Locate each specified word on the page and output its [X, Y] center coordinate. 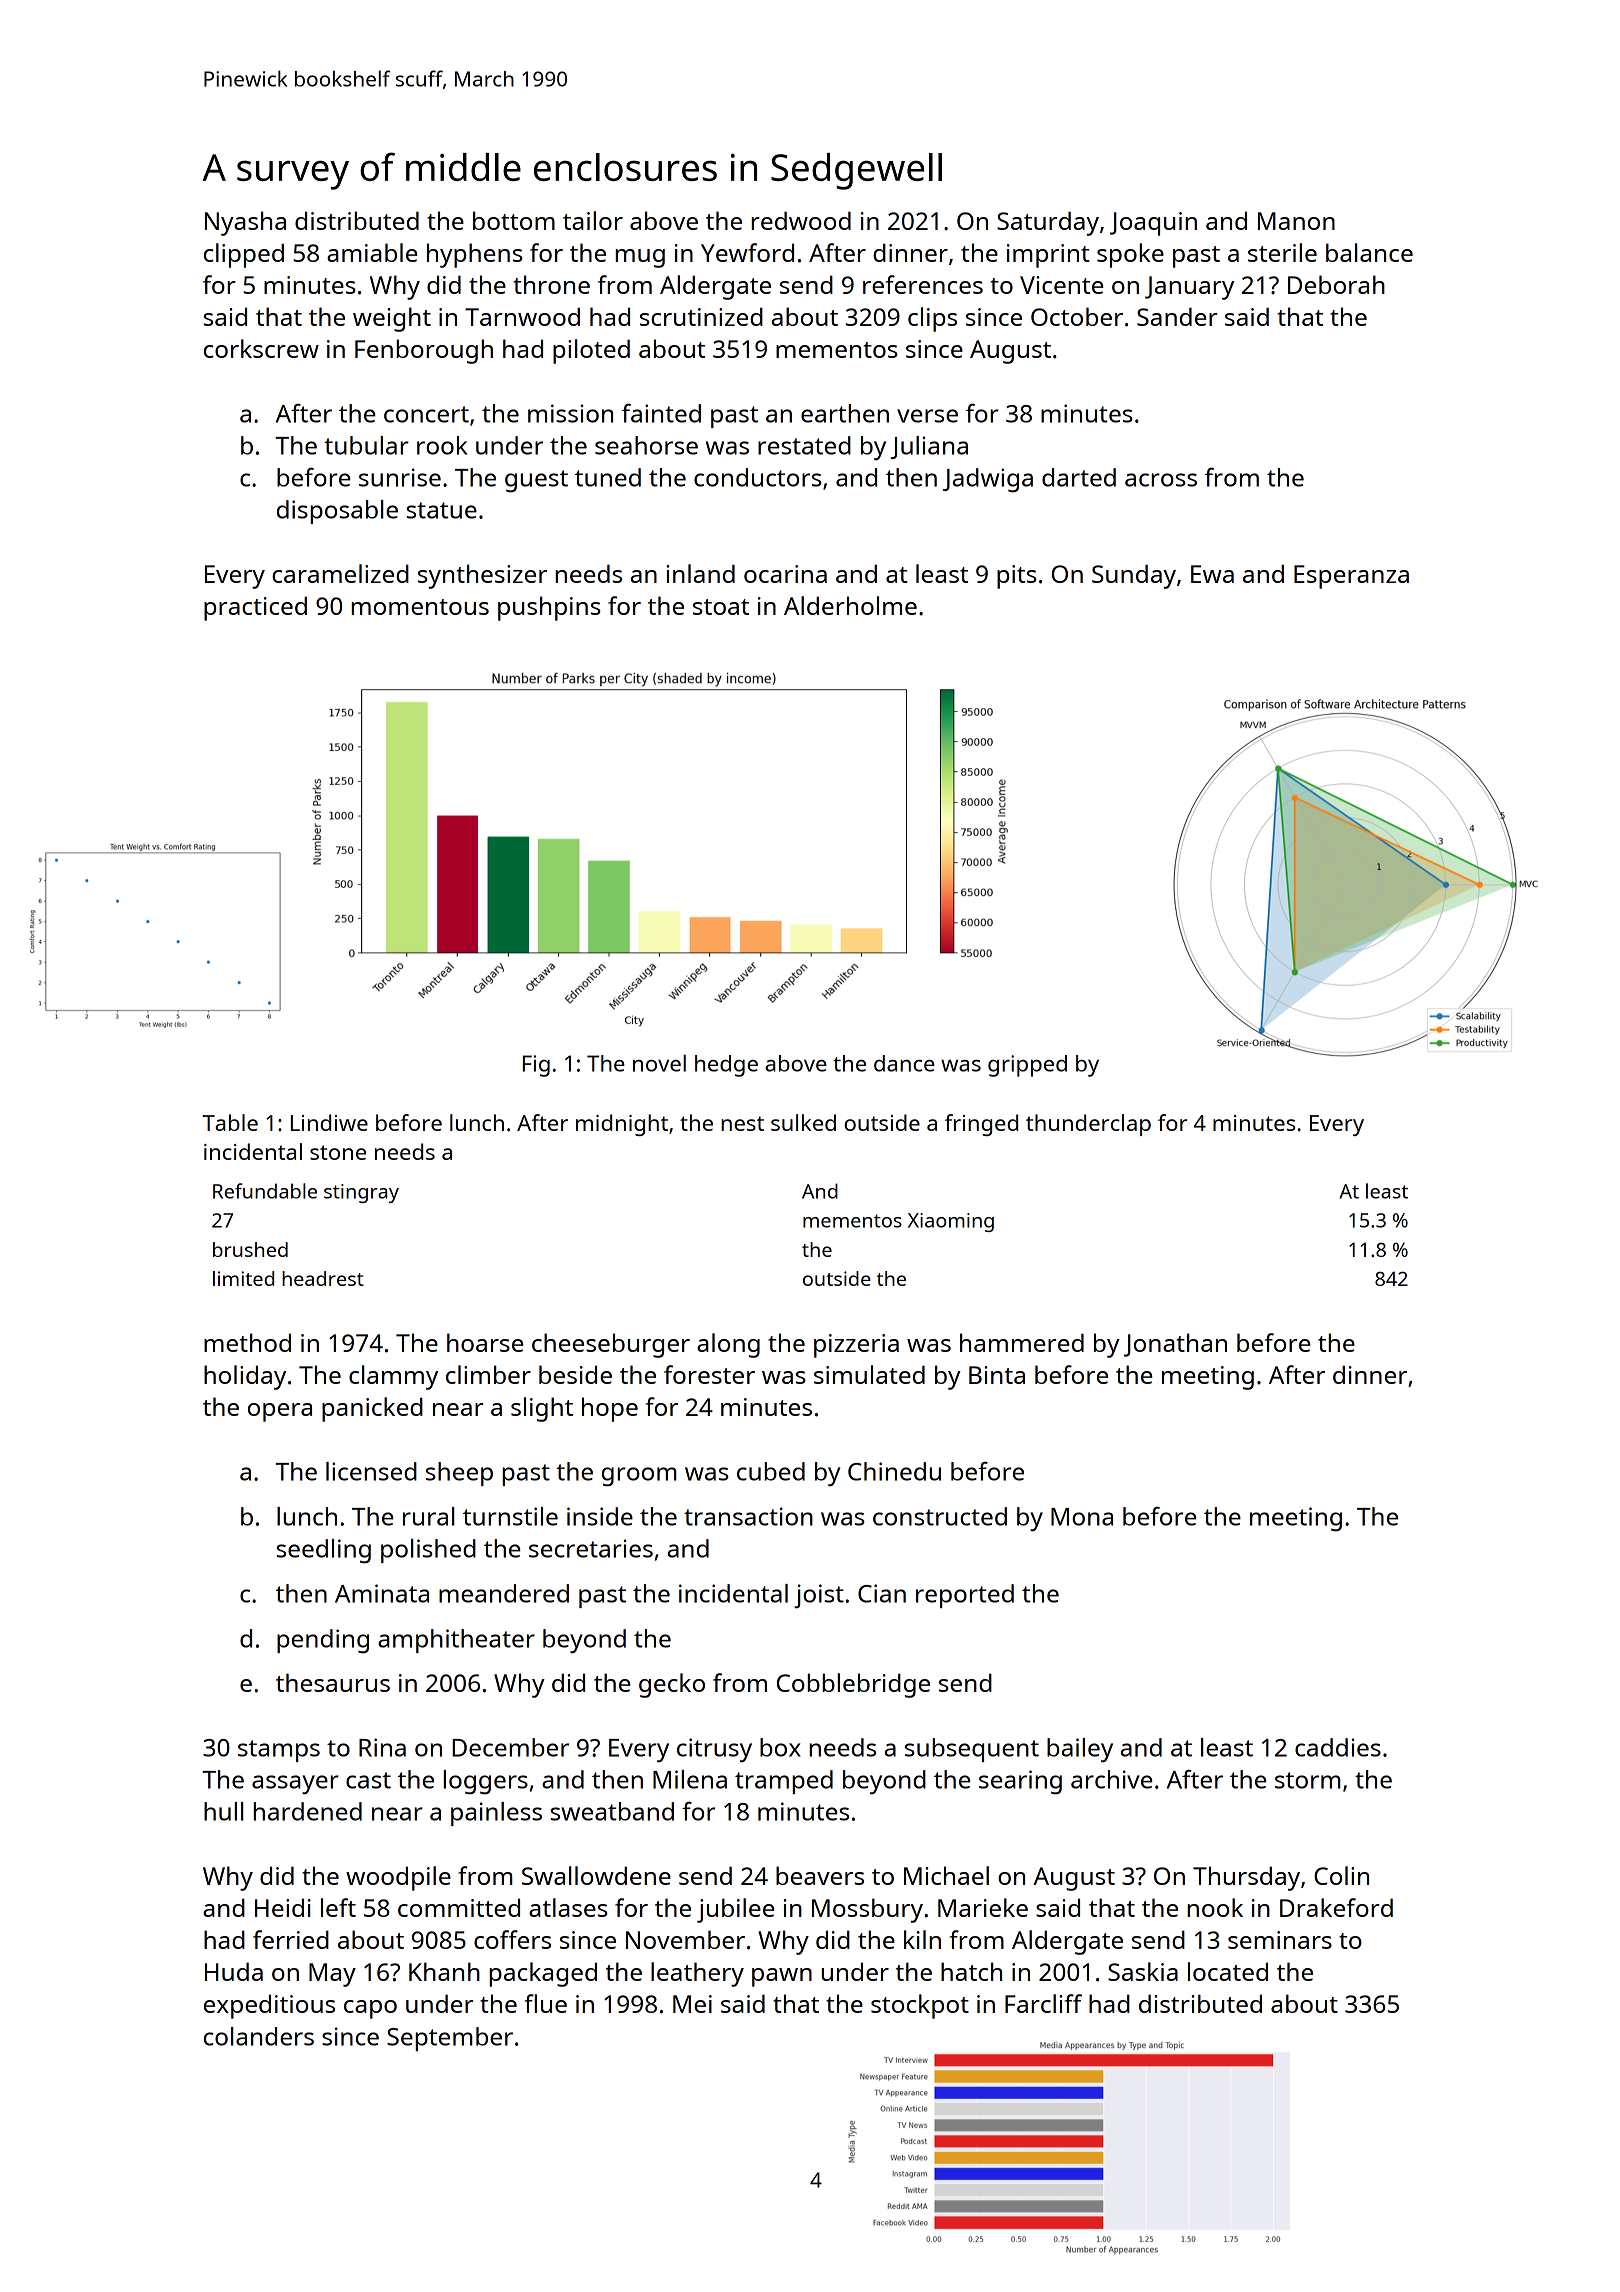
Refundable [265, 1191]
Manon [1296, 221]
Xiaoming [951, 1222]
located [1228, 1971]
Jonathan [1175, 1345]
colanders [259, 2036]
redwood [801, 220]
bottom [514, 220]
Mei [692, 2004]
